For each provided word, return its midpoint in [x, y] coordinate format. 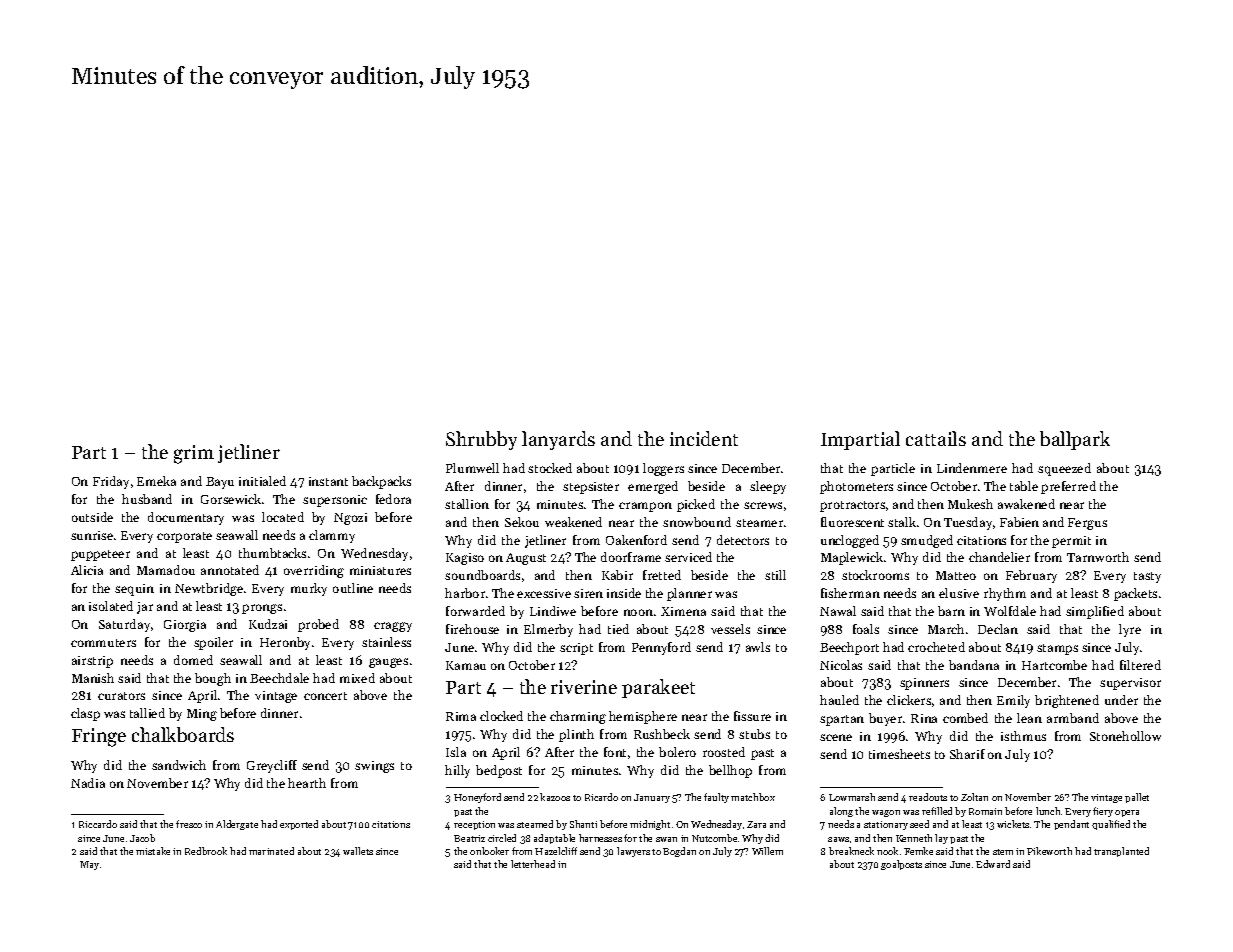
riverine [584, 687]
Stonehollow [1125, 736]
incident [704, 438]
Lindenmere [972, 468]
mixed [357, 678]
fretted [662, 575]
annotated [230, 570]
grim [194, 454]
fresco [189, 824]
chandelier [999, 557]
